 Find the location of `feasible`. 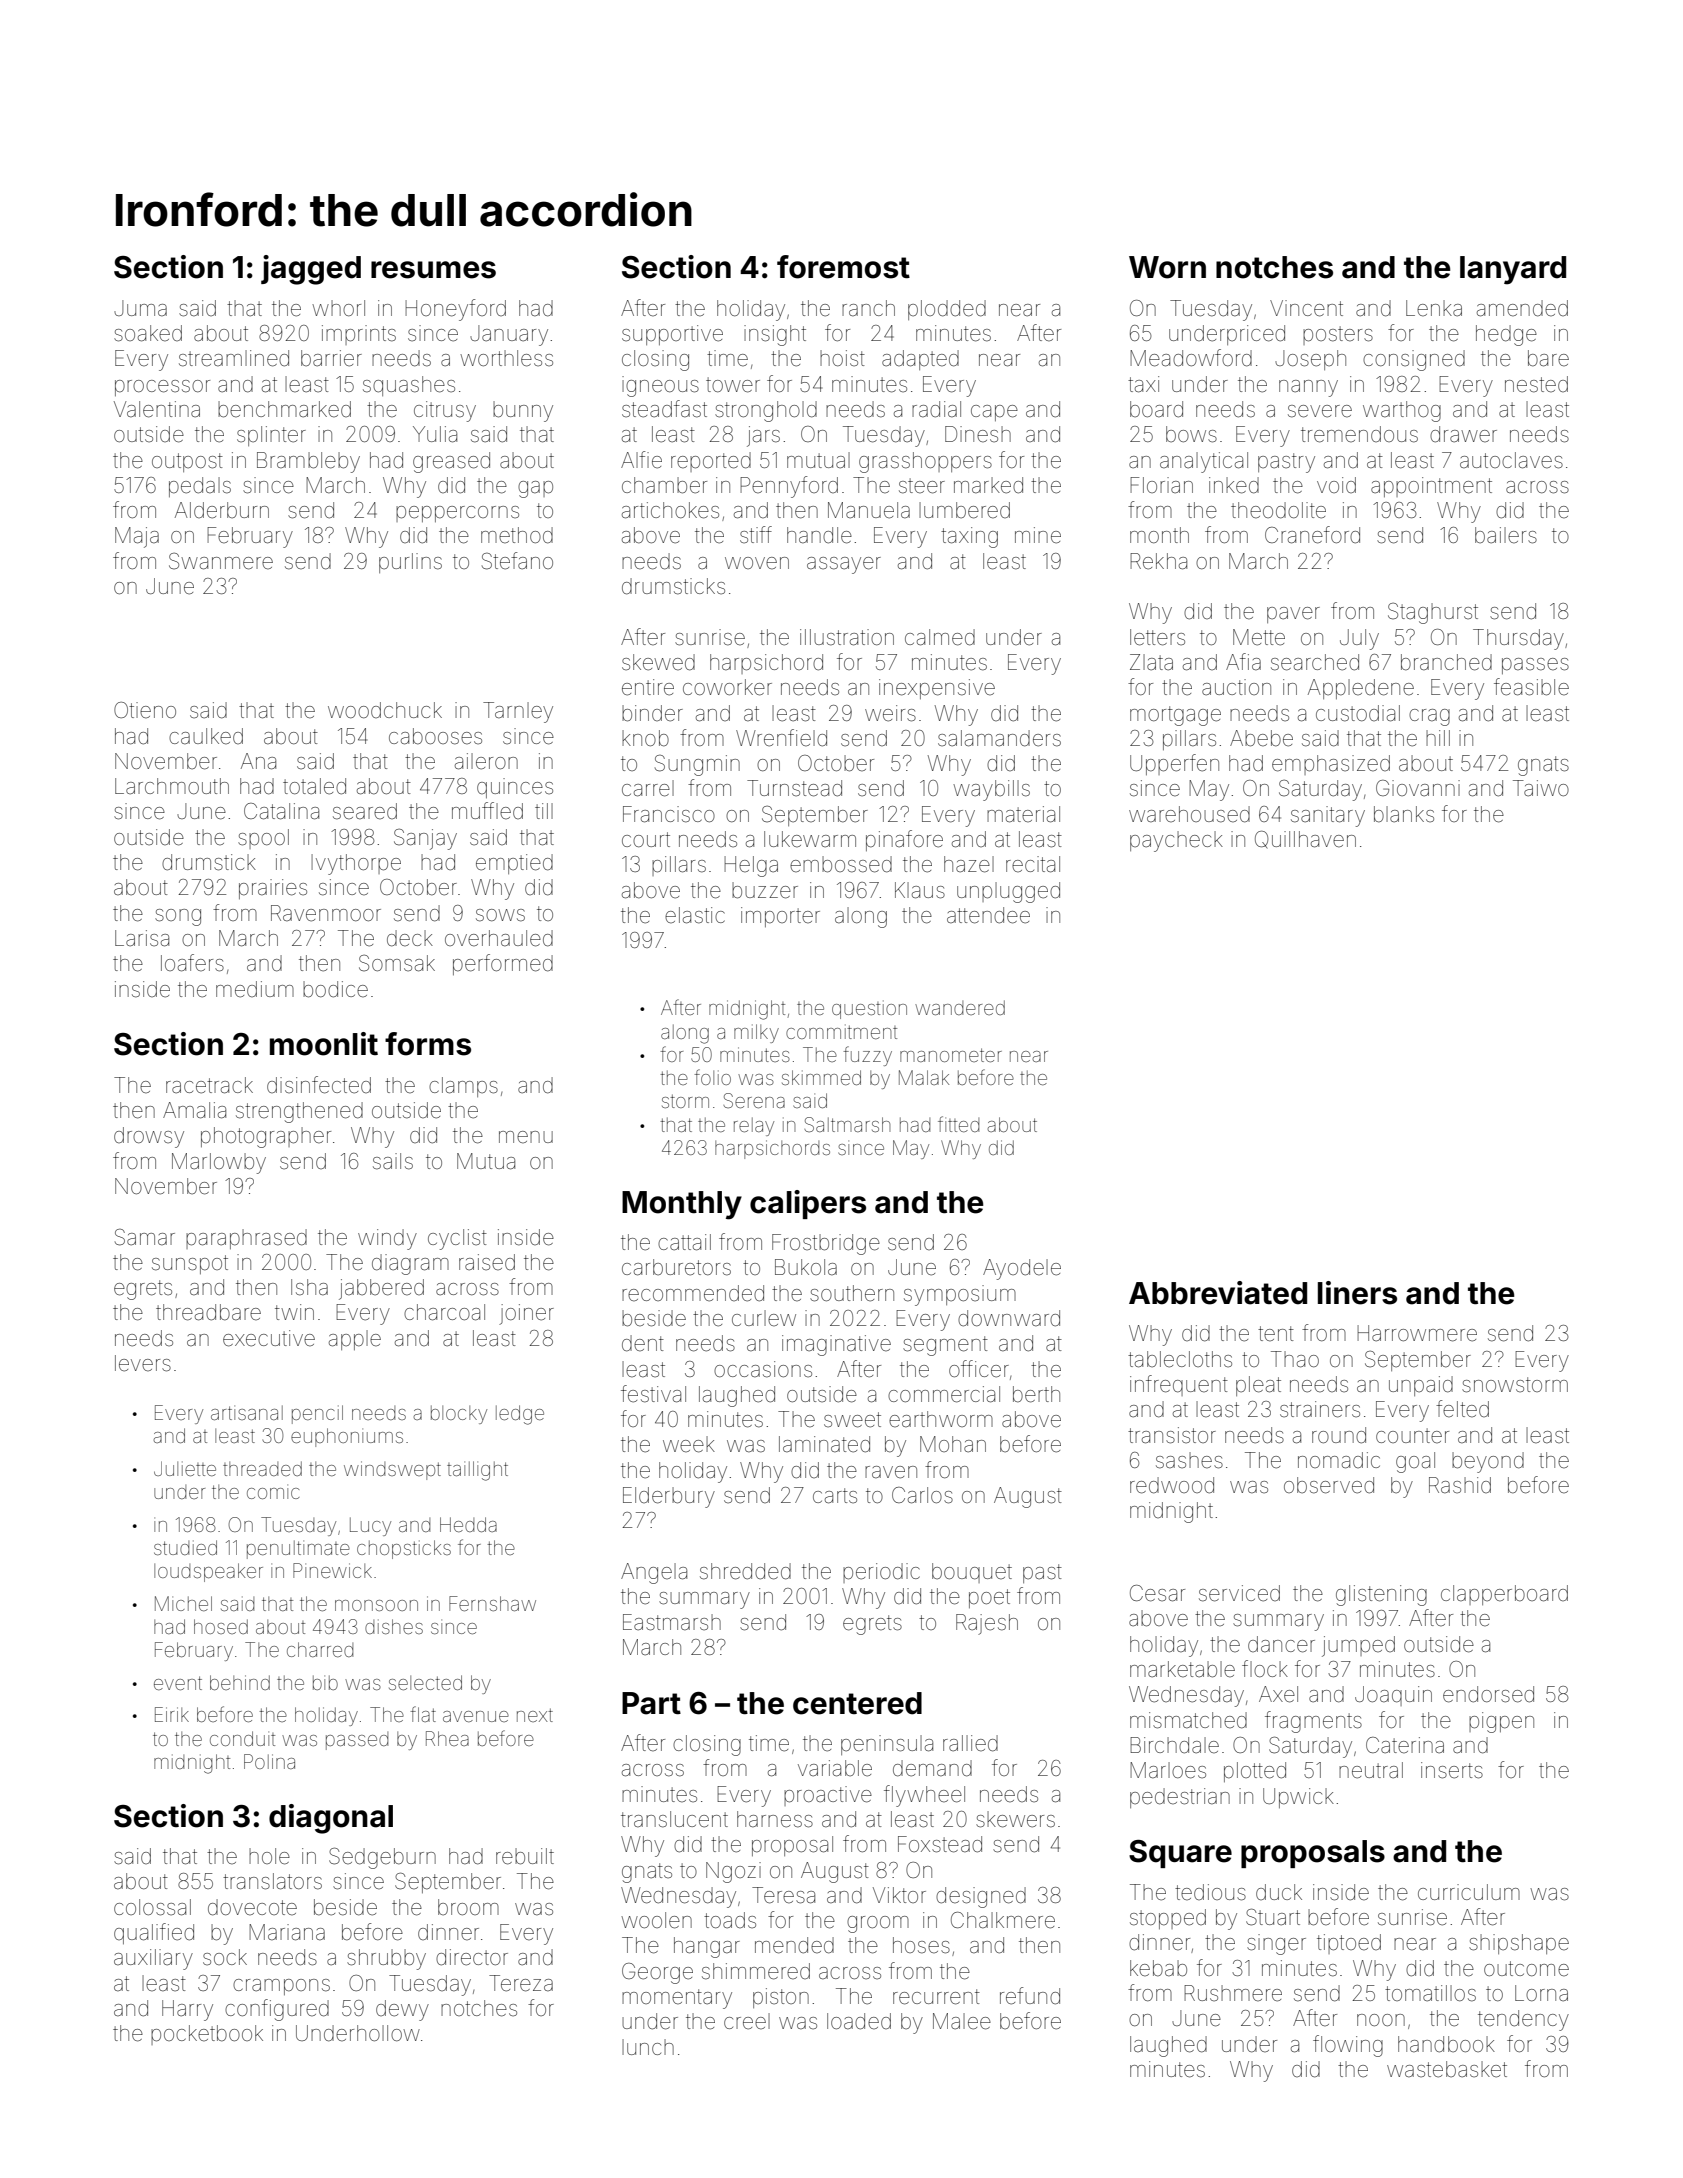

feasible is located at coordinates (1531, 687).
